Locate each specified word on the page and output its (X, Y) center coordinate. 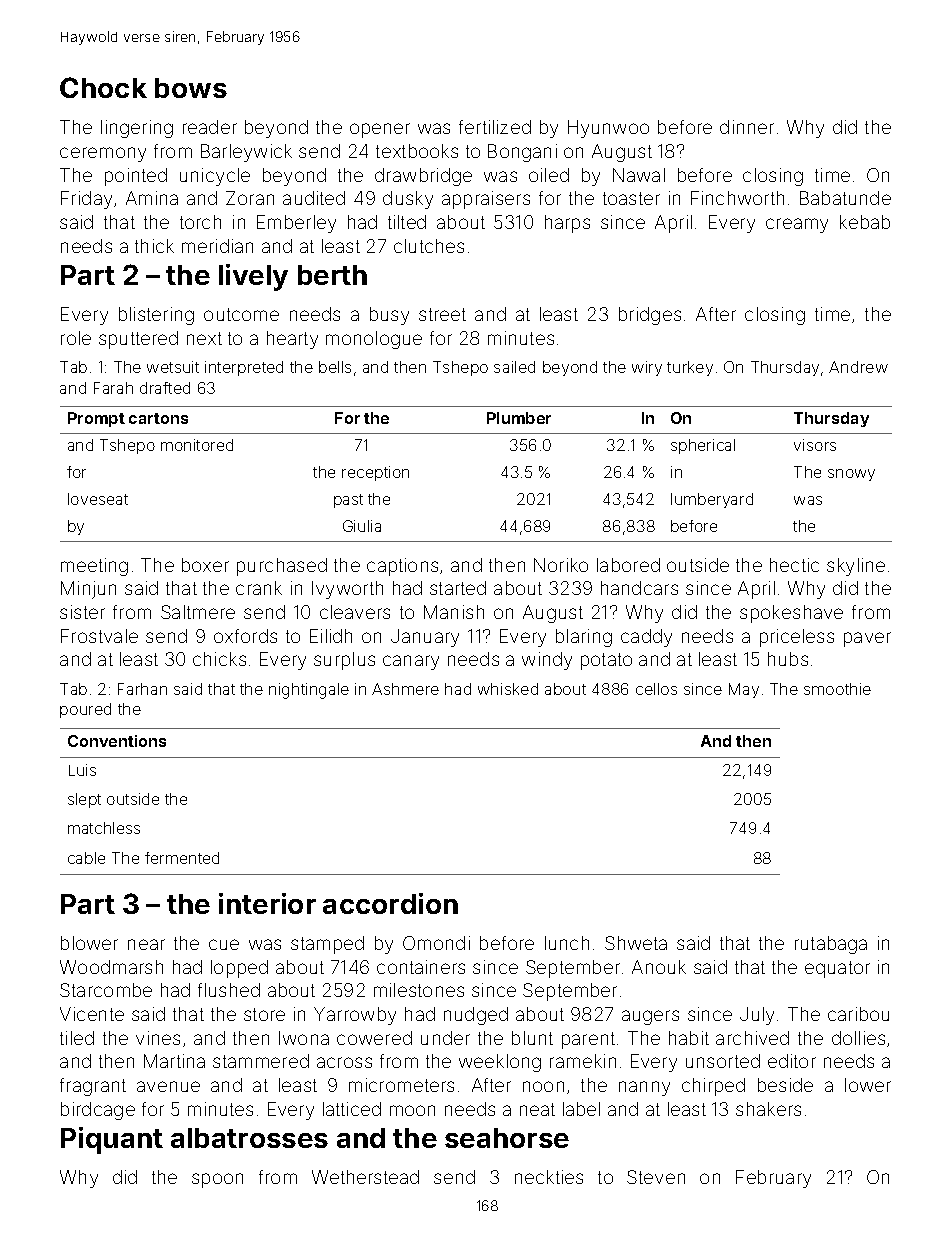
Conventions (117, 741)
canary (411, 662)
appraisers (486, 200)
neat (537, 1109)
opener (380, 130)
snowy (851, 475)
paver (867, 639)
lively (253, 277)
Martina (174, 1061)
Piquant (112, 1140)
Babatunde (845, 198)
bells (335, 367)
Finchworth (737, 198)
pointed (136, 177)
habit (689, 1038)
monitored (197, 445)
